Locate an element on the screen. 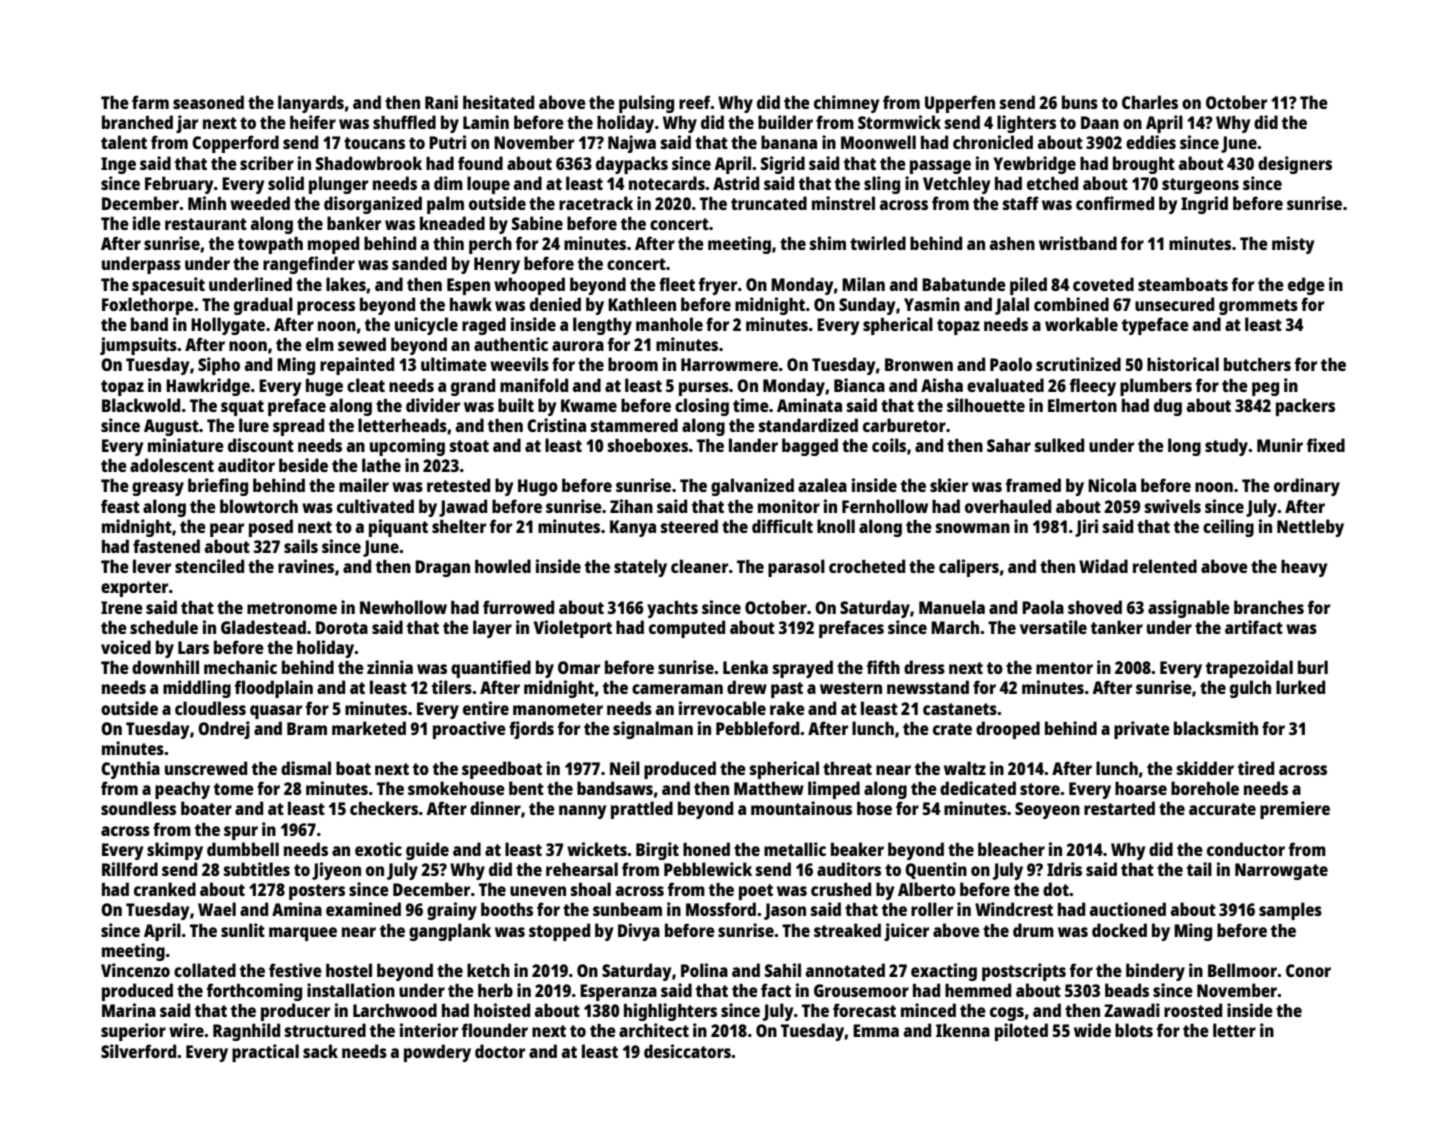  designers is located at coordinates (1295, 165).
